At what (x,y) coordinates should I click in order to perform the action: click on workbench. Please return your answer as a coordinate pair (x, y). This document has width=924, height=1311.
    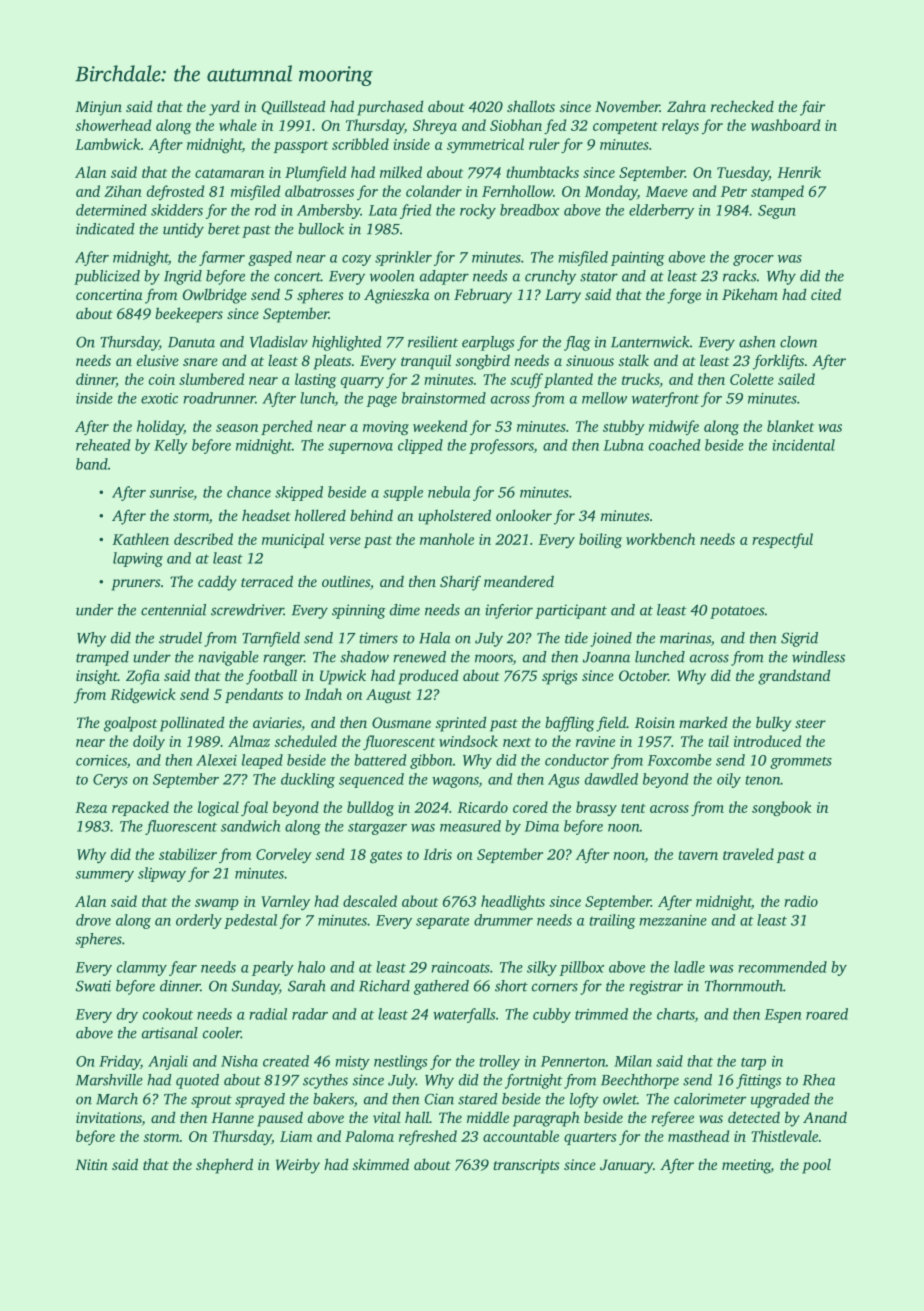
    Looking at the image, I should click on (660, 539).
